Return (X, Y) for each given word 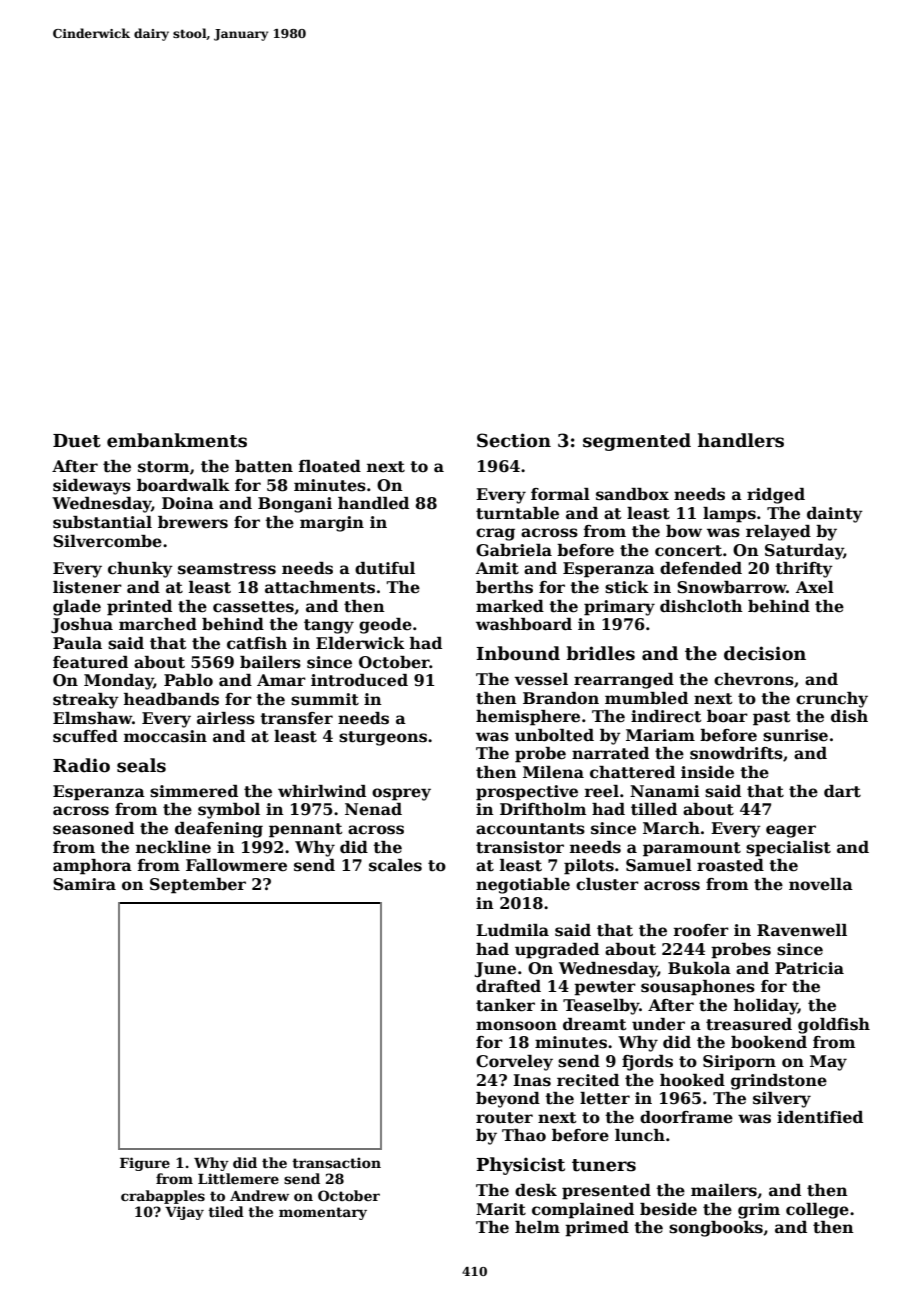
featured (90, 662)
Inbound (518, 653)
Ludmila (512, 930)
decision (765, 653)
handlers (741, 440)
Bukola (699, 968)
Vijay (184, 1213)
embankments (177, 440)
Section (514, 440)
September (198, 886)
